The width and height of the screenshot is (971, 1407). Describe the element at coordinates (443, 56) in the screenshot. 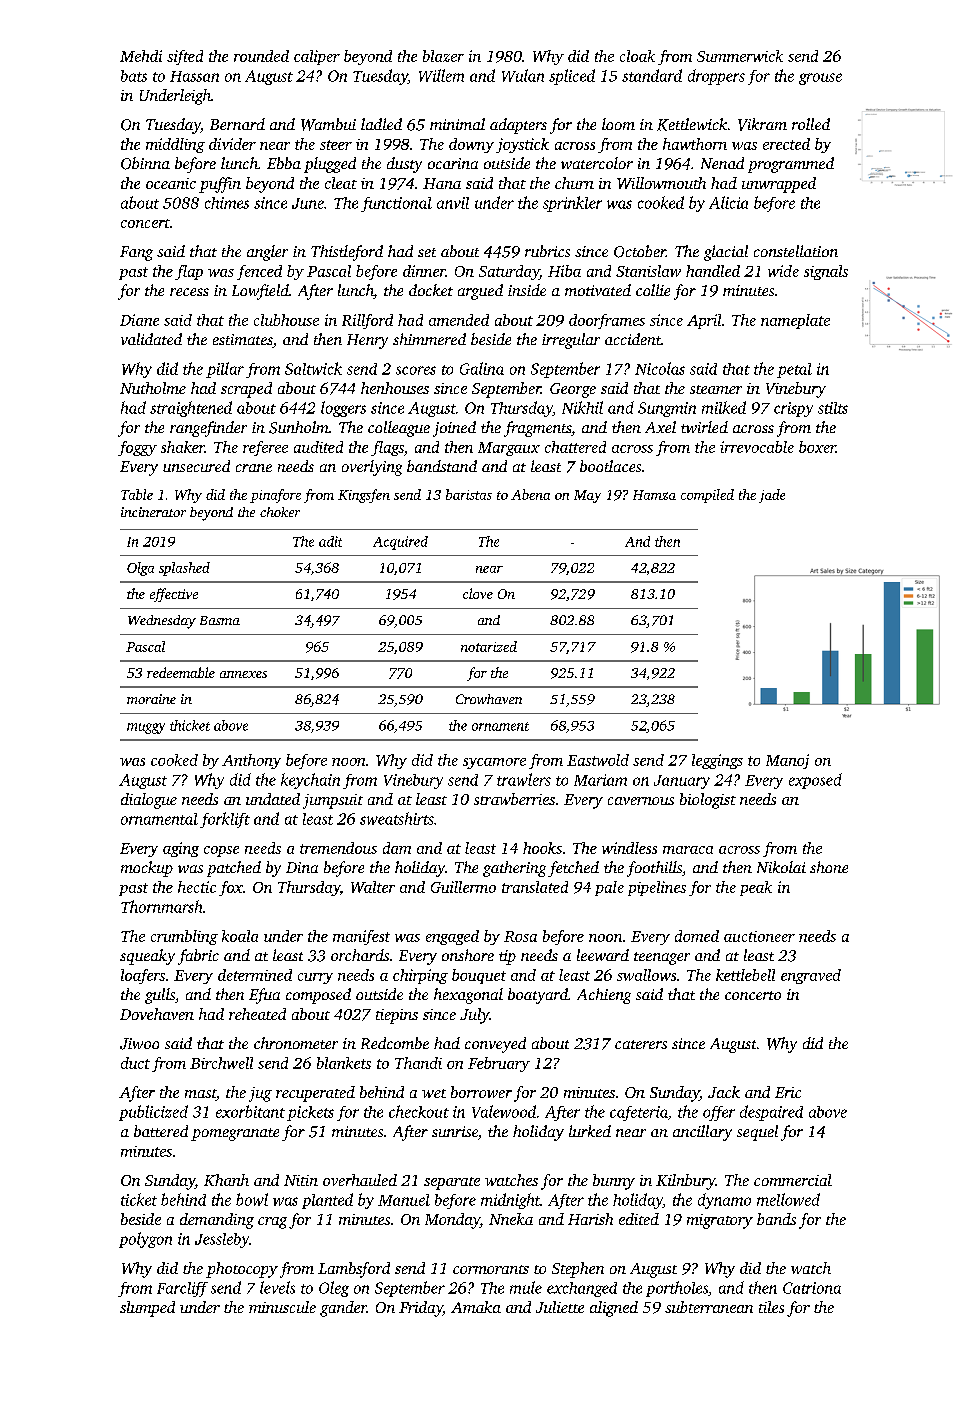

I see `blazer` at that location.
